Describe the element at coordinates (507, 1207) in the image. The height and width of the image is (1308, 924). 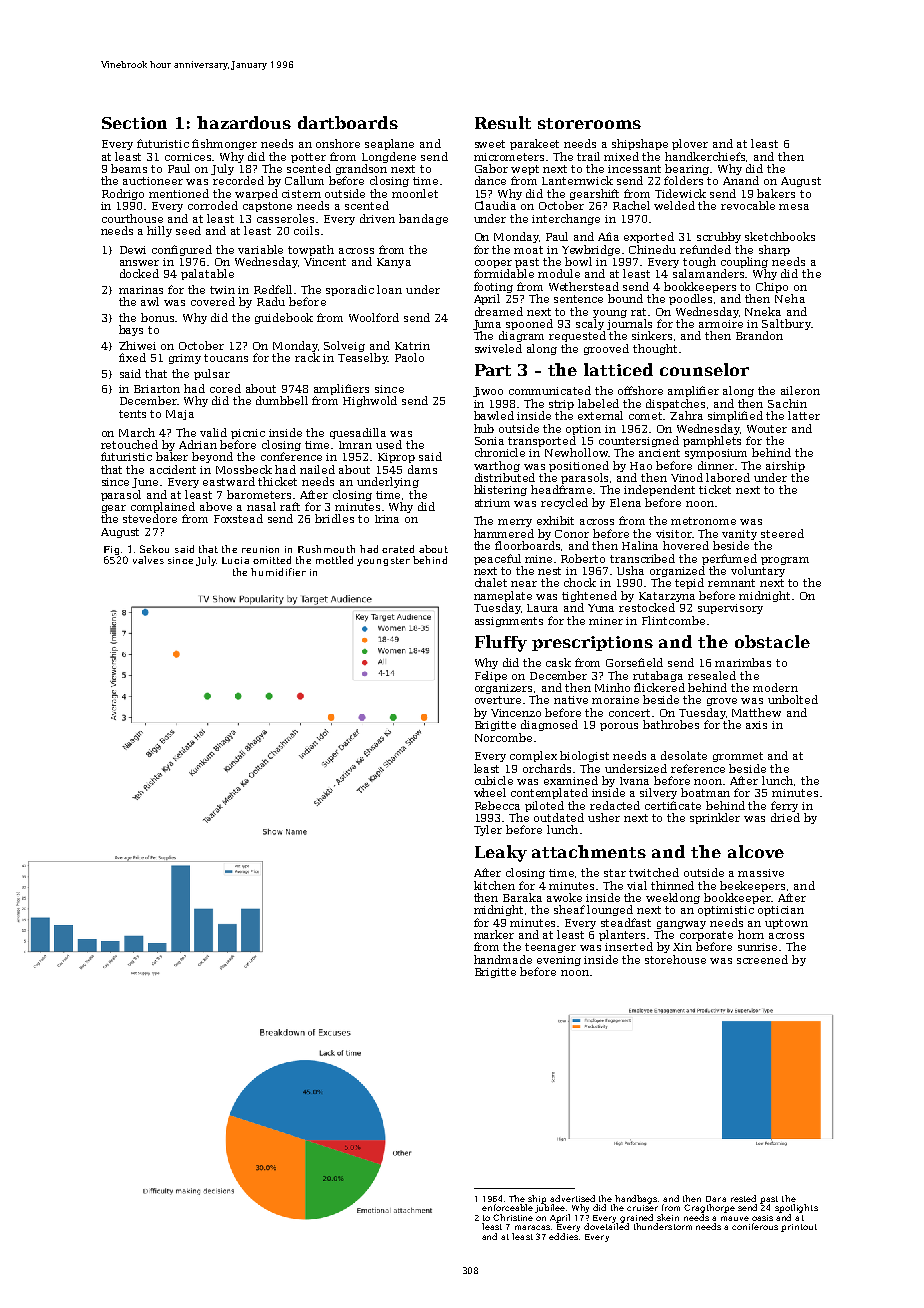
I see `enforceable` at that location.
